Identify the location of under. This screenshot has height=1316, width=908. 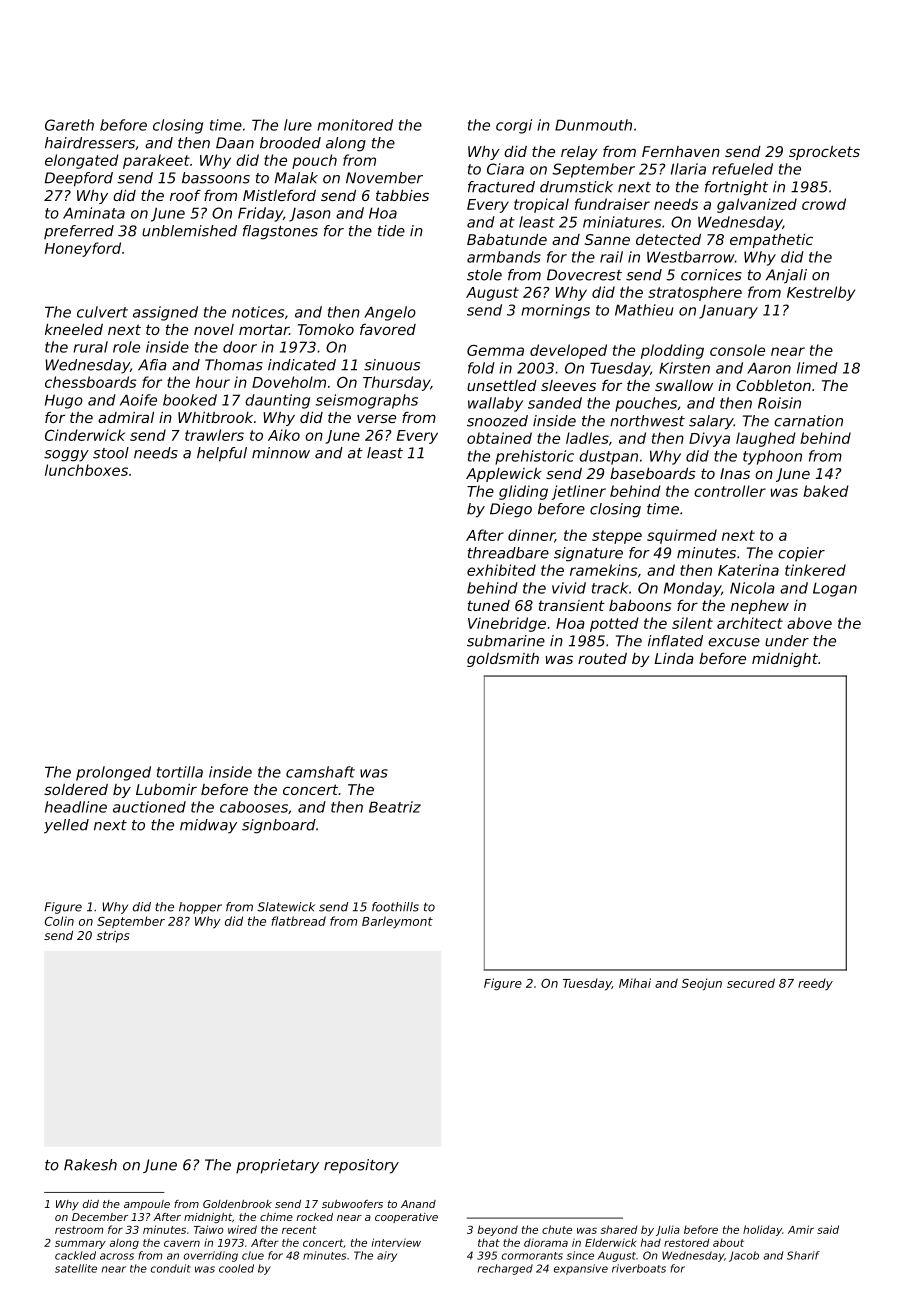
(787, 641).
